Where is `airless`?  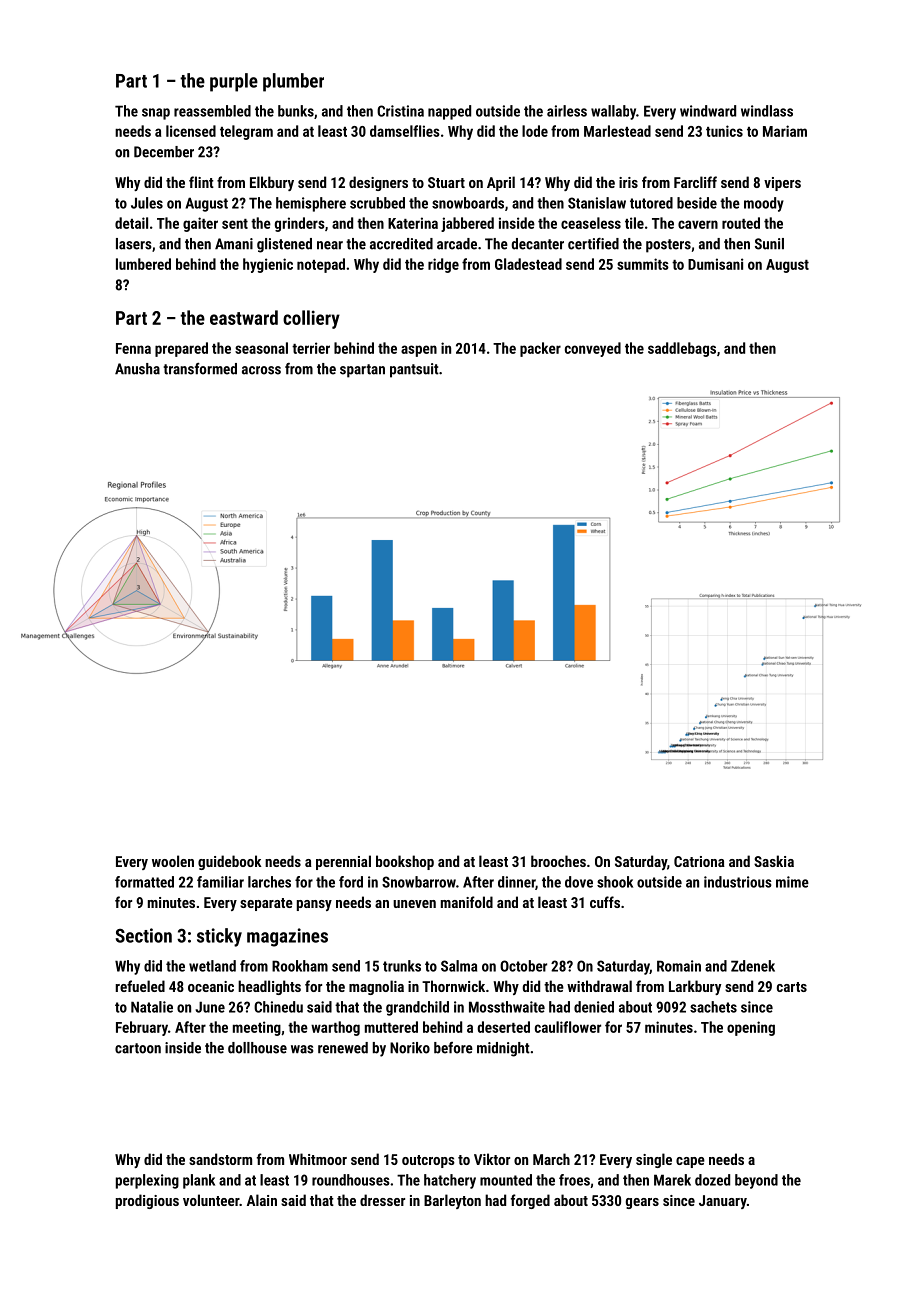
airless is located at coordinates (567, 111).
